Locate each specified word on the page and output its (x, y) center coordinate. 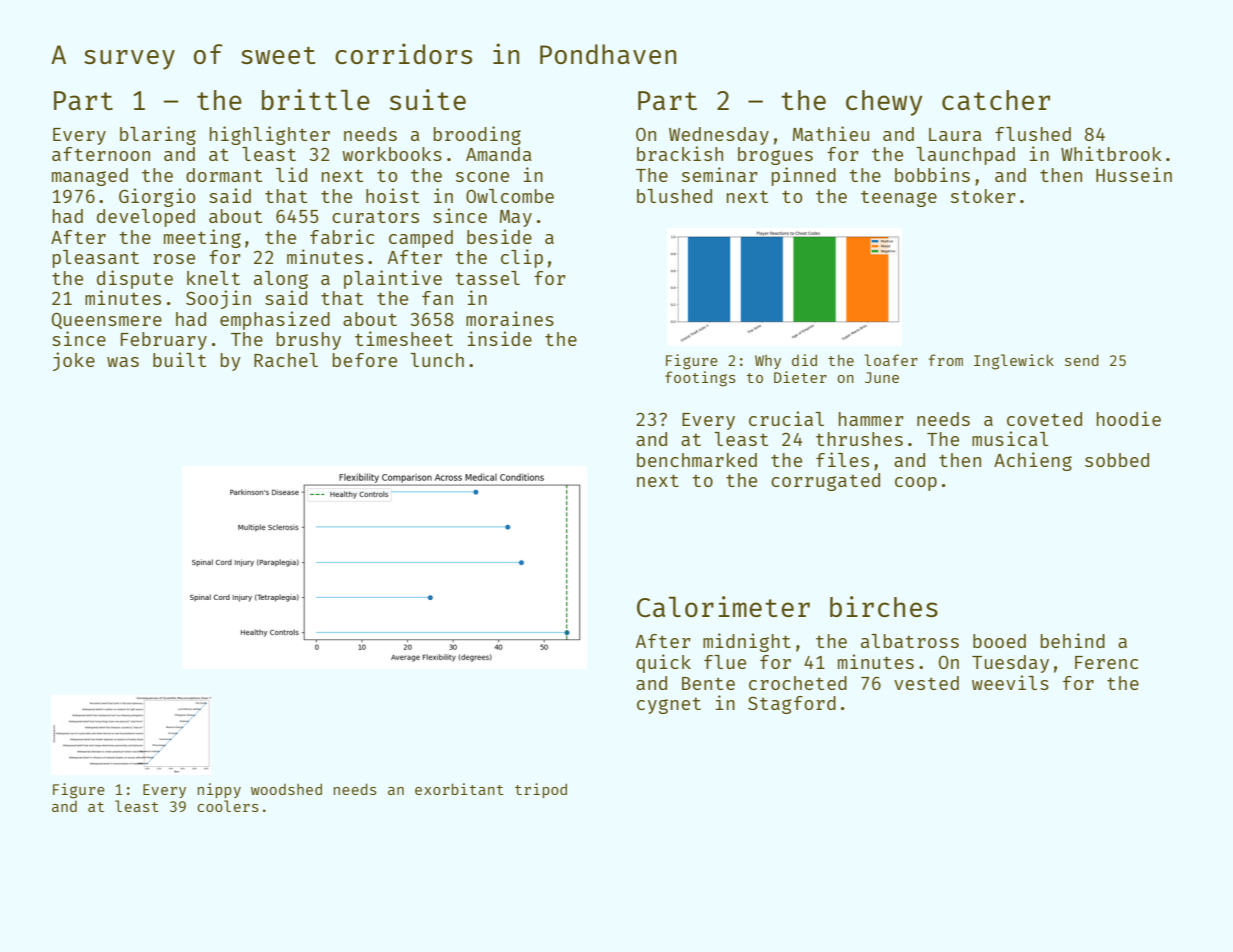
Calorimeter (723, 606)
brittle (316, 99)
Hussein (1134, 174)
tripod (541, 790)
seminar (720, 174)
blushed (674, 196)
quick (663, 663)
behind (1073, 640)
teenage (899, 198)
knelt (213, 278)
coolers (228, 806)
